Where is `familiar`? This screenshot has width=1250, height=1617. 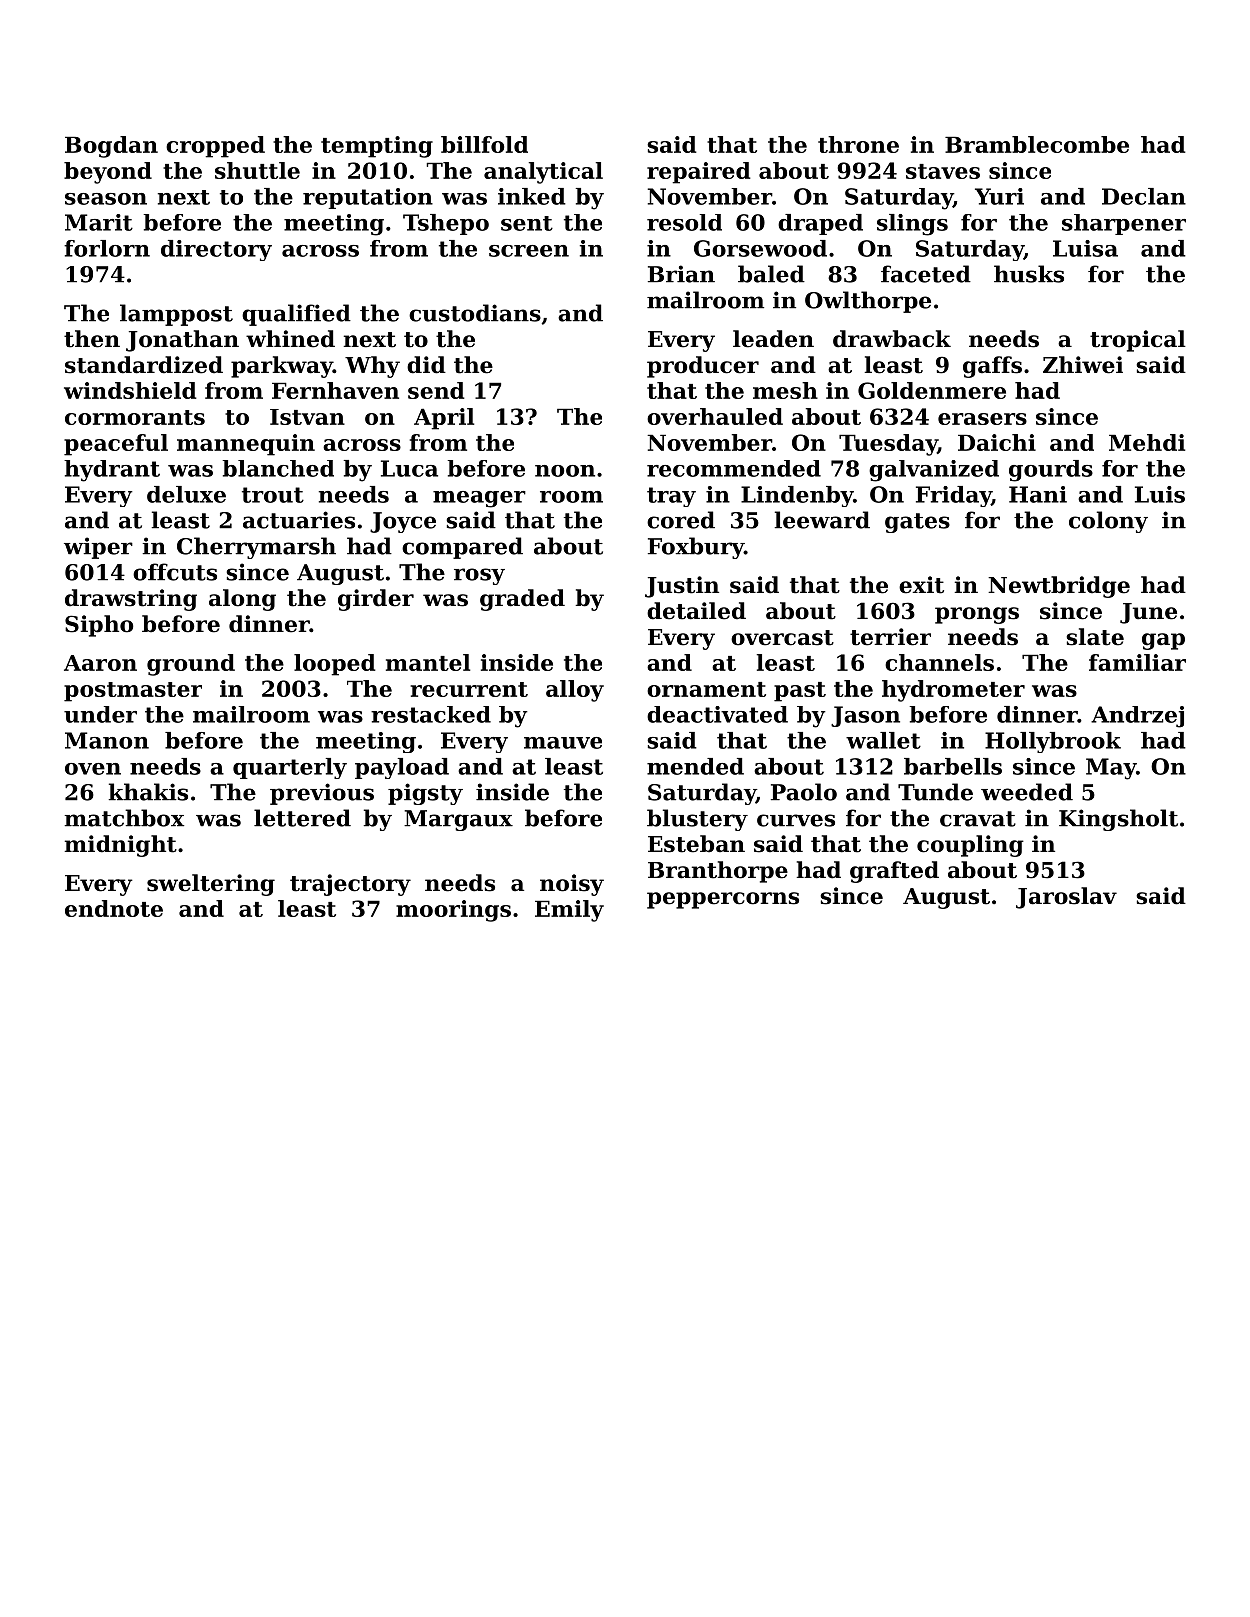 familiar is located at coordinates (1137, 662).
